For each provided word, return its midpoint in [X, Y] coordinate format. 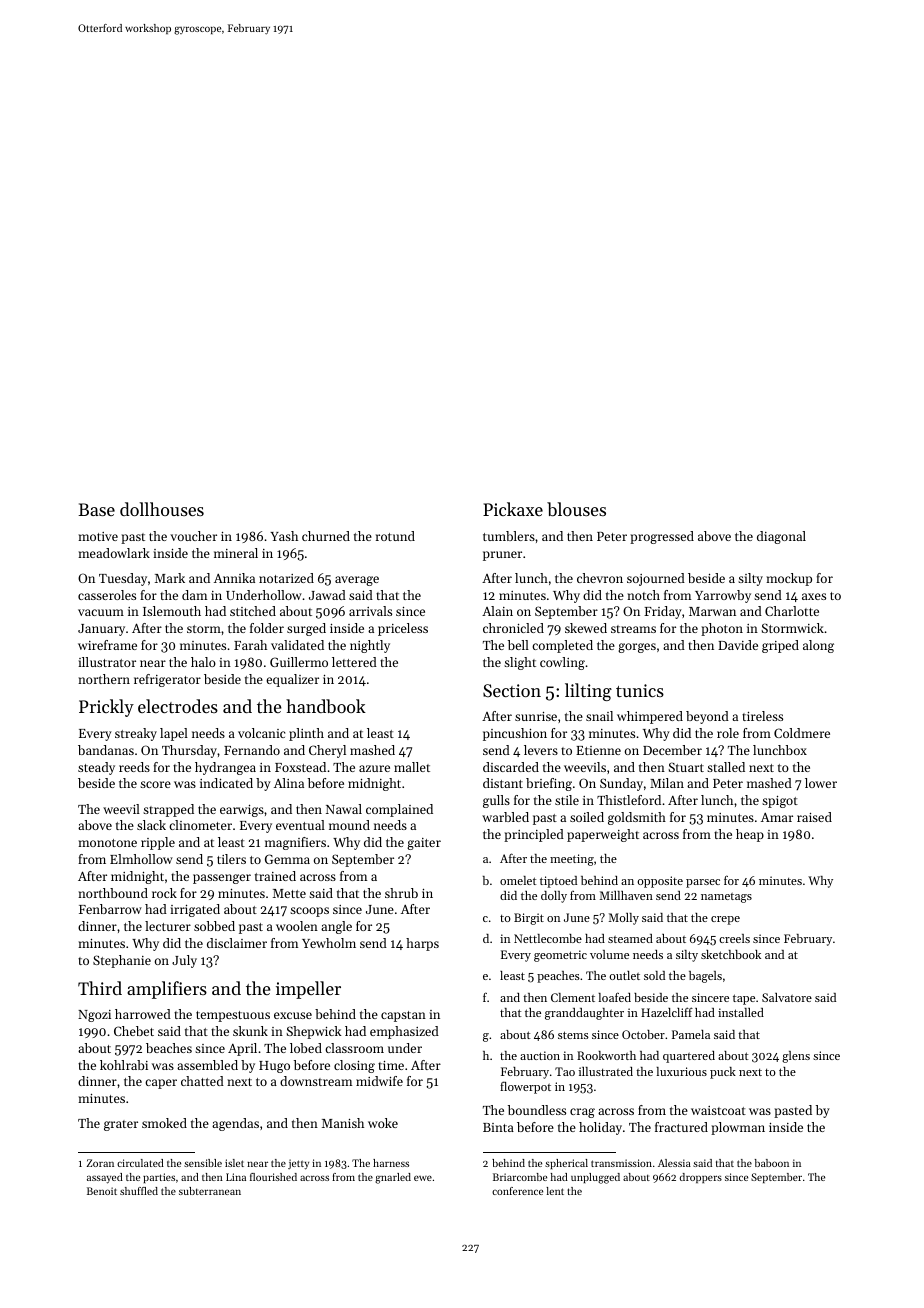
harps [422, 944]
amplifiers [167, 990]
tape [744, 999]
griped [780, 646]
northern [104, 679]
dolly [554, 897]
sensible [203, 1163]
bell [518, 645]
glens [796, 1057]
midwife [379, 1081]
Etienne [598, 750]
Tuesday [123, 579]
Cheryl [327, 751]
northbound [113, 893]
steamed [630, 938]
